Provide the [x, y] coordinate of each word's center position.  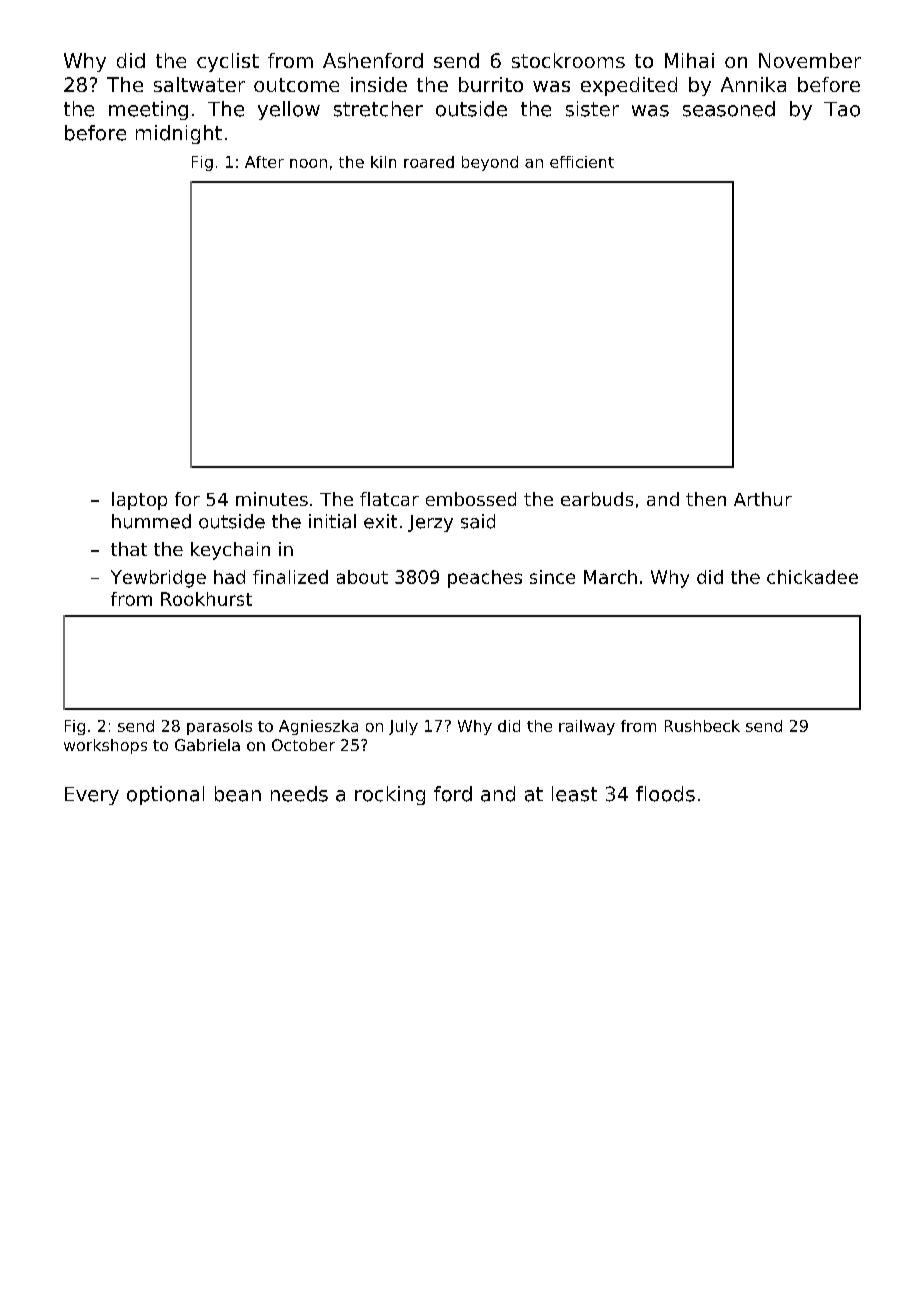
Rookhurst [206, 599]
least [574, 794]
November [810, 60]
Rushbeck [702, 726]
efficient [582, 162]
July [403, 727]
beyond [490, 163]
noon [308, 163]
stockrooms [568, 60]
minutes [272, 499]
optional [165, 795]
